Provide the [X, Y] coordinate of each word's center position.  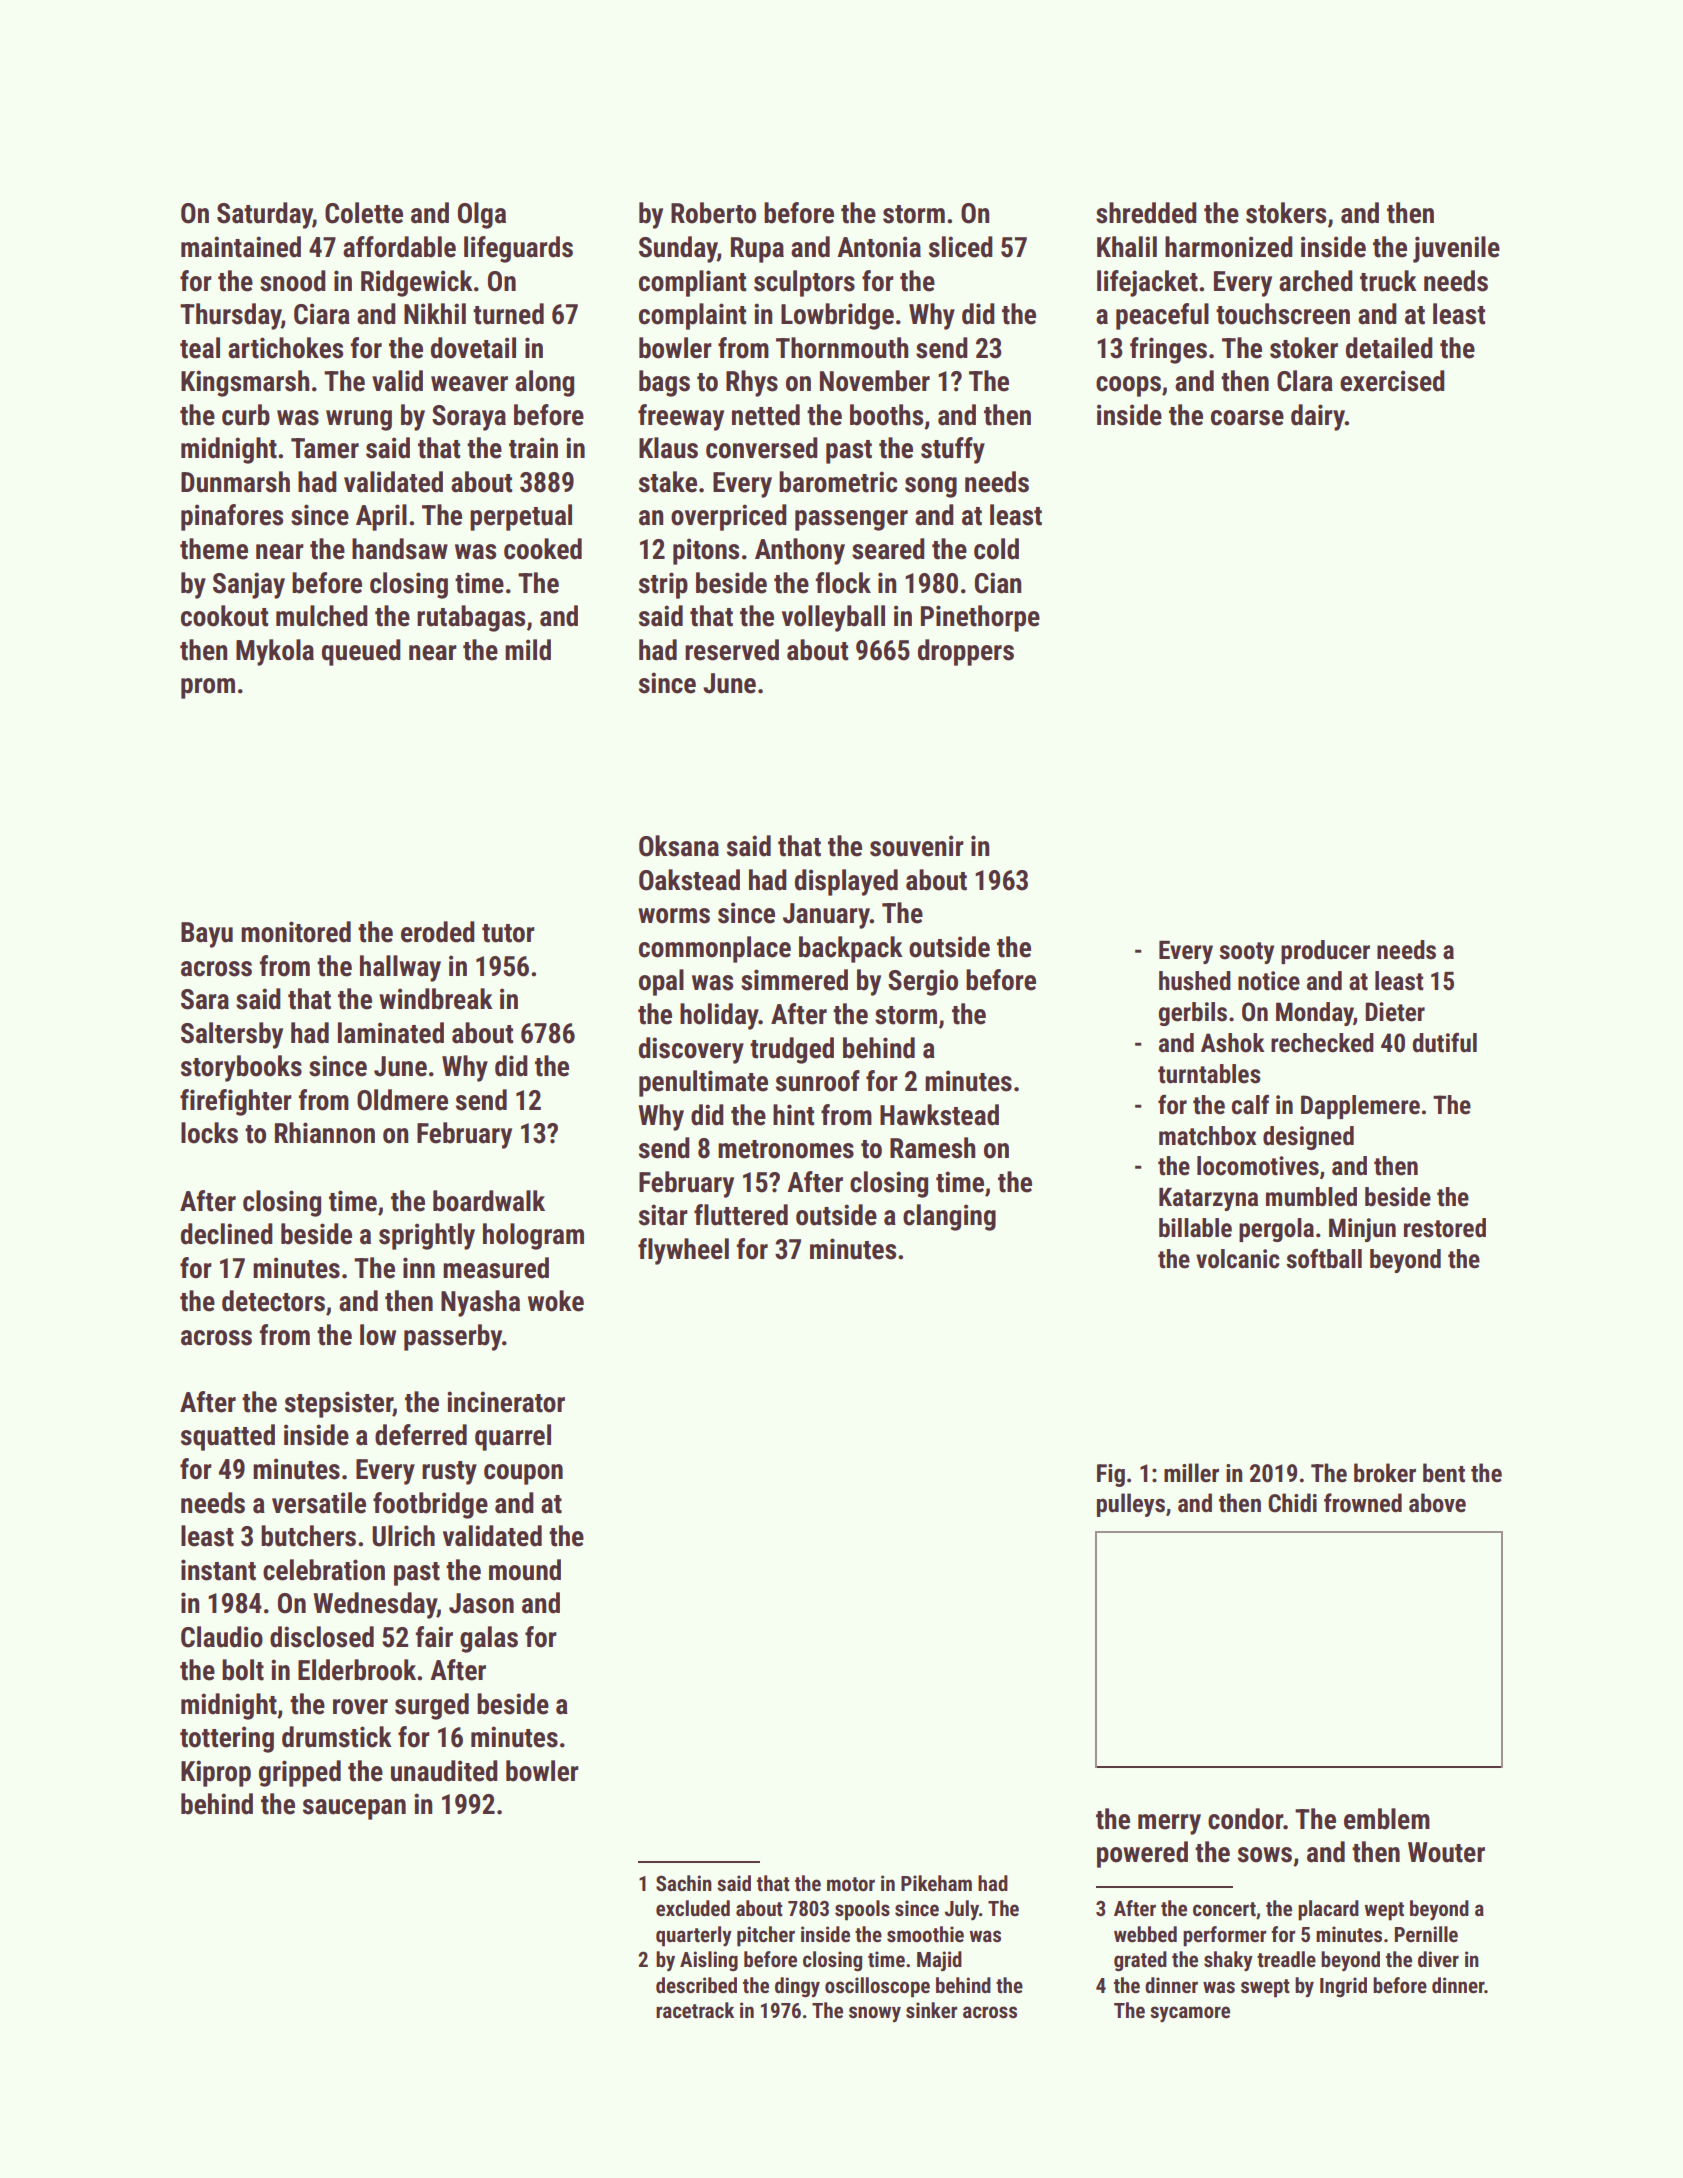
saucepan [354, 1809]
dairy [1318, 417]
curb [246, 415]
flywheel [683, 1251]
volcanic [1238, 1259]
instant [218, 1570]
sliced [961, 247]
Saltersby [232, 1035]
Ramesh [932, 1148]
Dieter [1395, 1012]
